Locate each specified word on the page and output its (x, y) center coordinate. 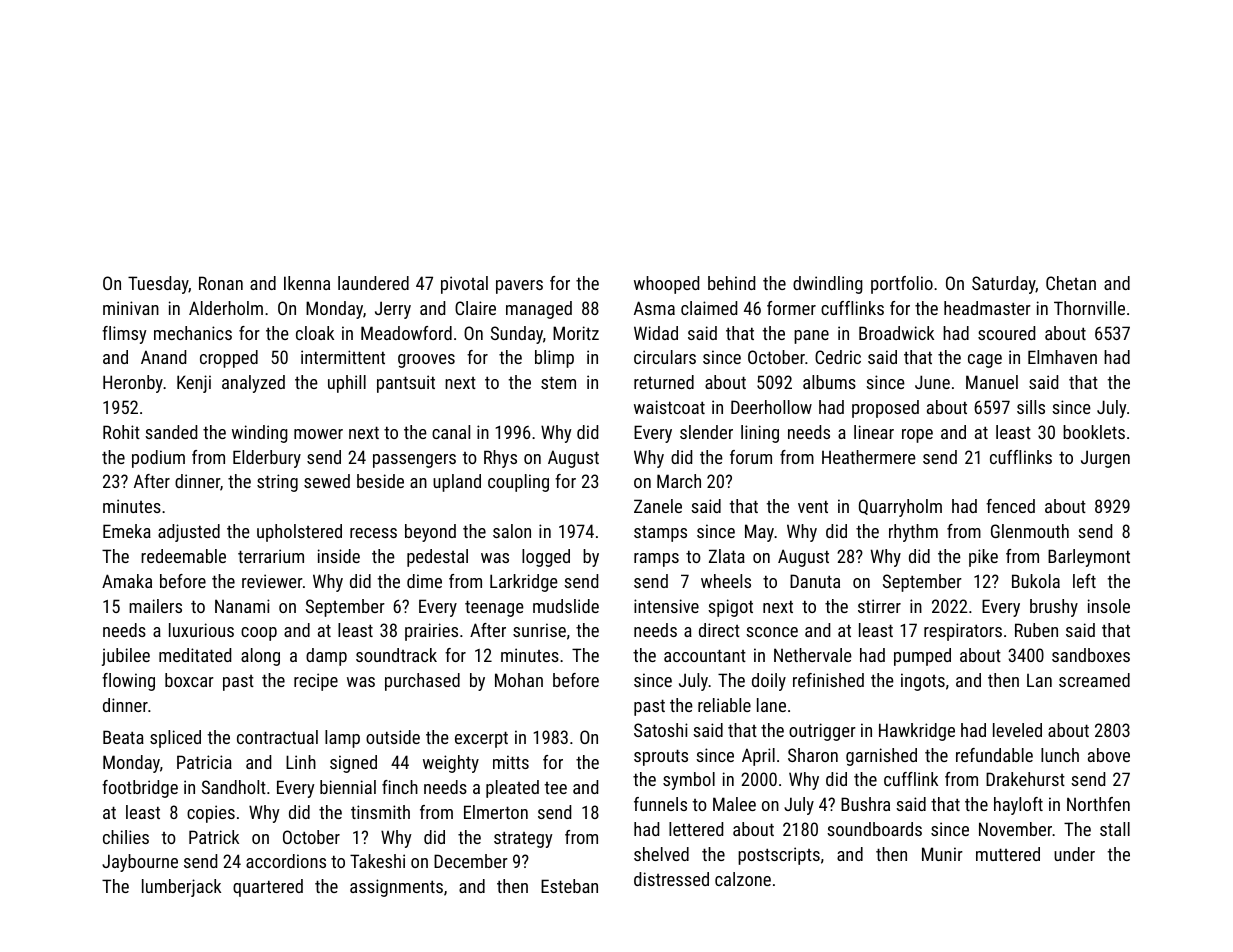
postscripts (779, 856)
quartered (268, 888)
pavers (519, 287)
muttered (1008, 854)
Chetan (1071, 283)
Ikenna (307, 283)
